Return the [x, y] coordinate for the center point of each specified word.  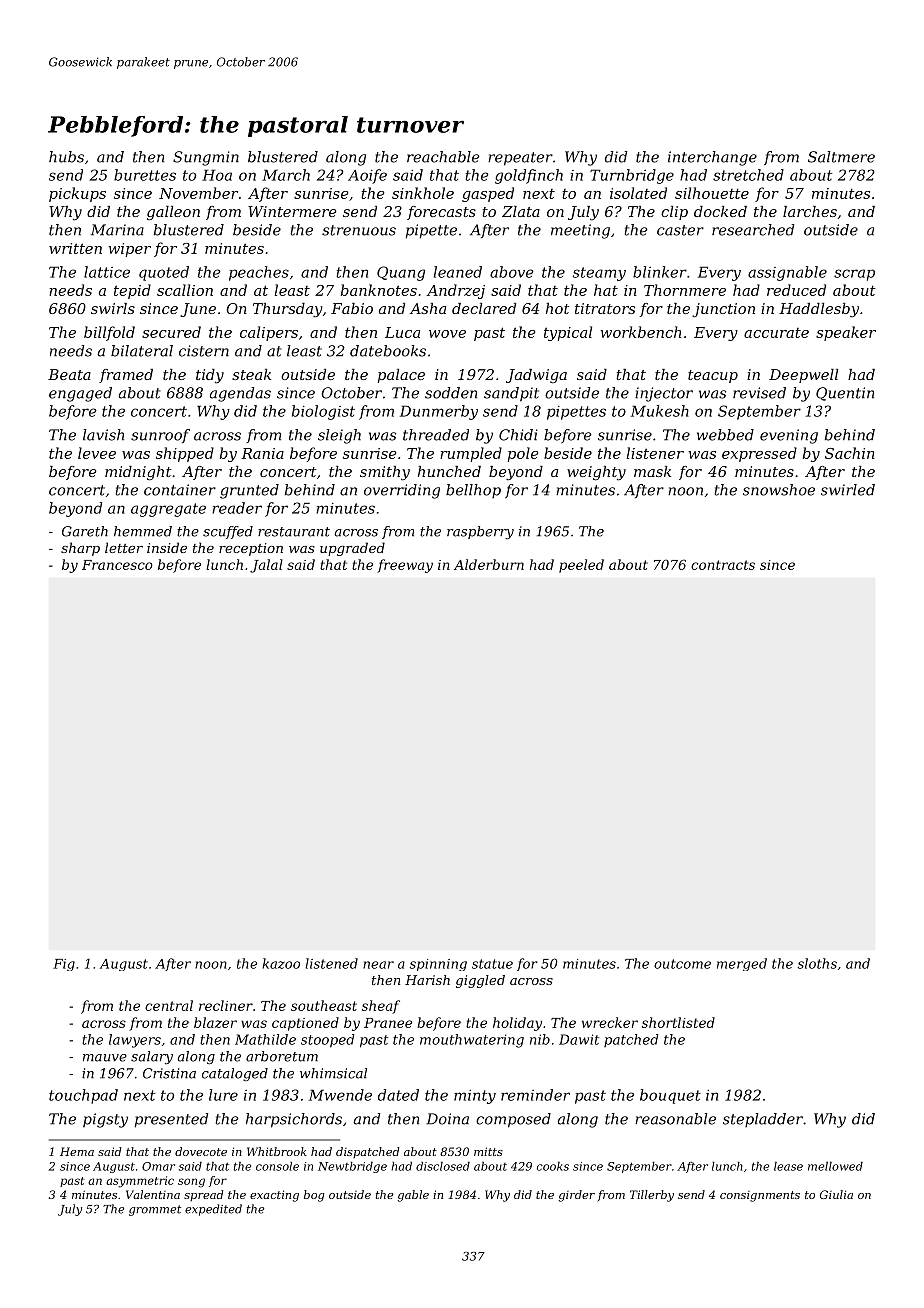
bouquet [670, 1096]
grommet [155, 1210]
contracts [723, 565]
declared [484, 308]
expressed [759, 454]
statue [492, 964]
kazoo [281, 963]
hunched [449, 471]
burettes [145, 175]
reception [251, 549]
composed [513, 1120]
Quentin [845, 394]
